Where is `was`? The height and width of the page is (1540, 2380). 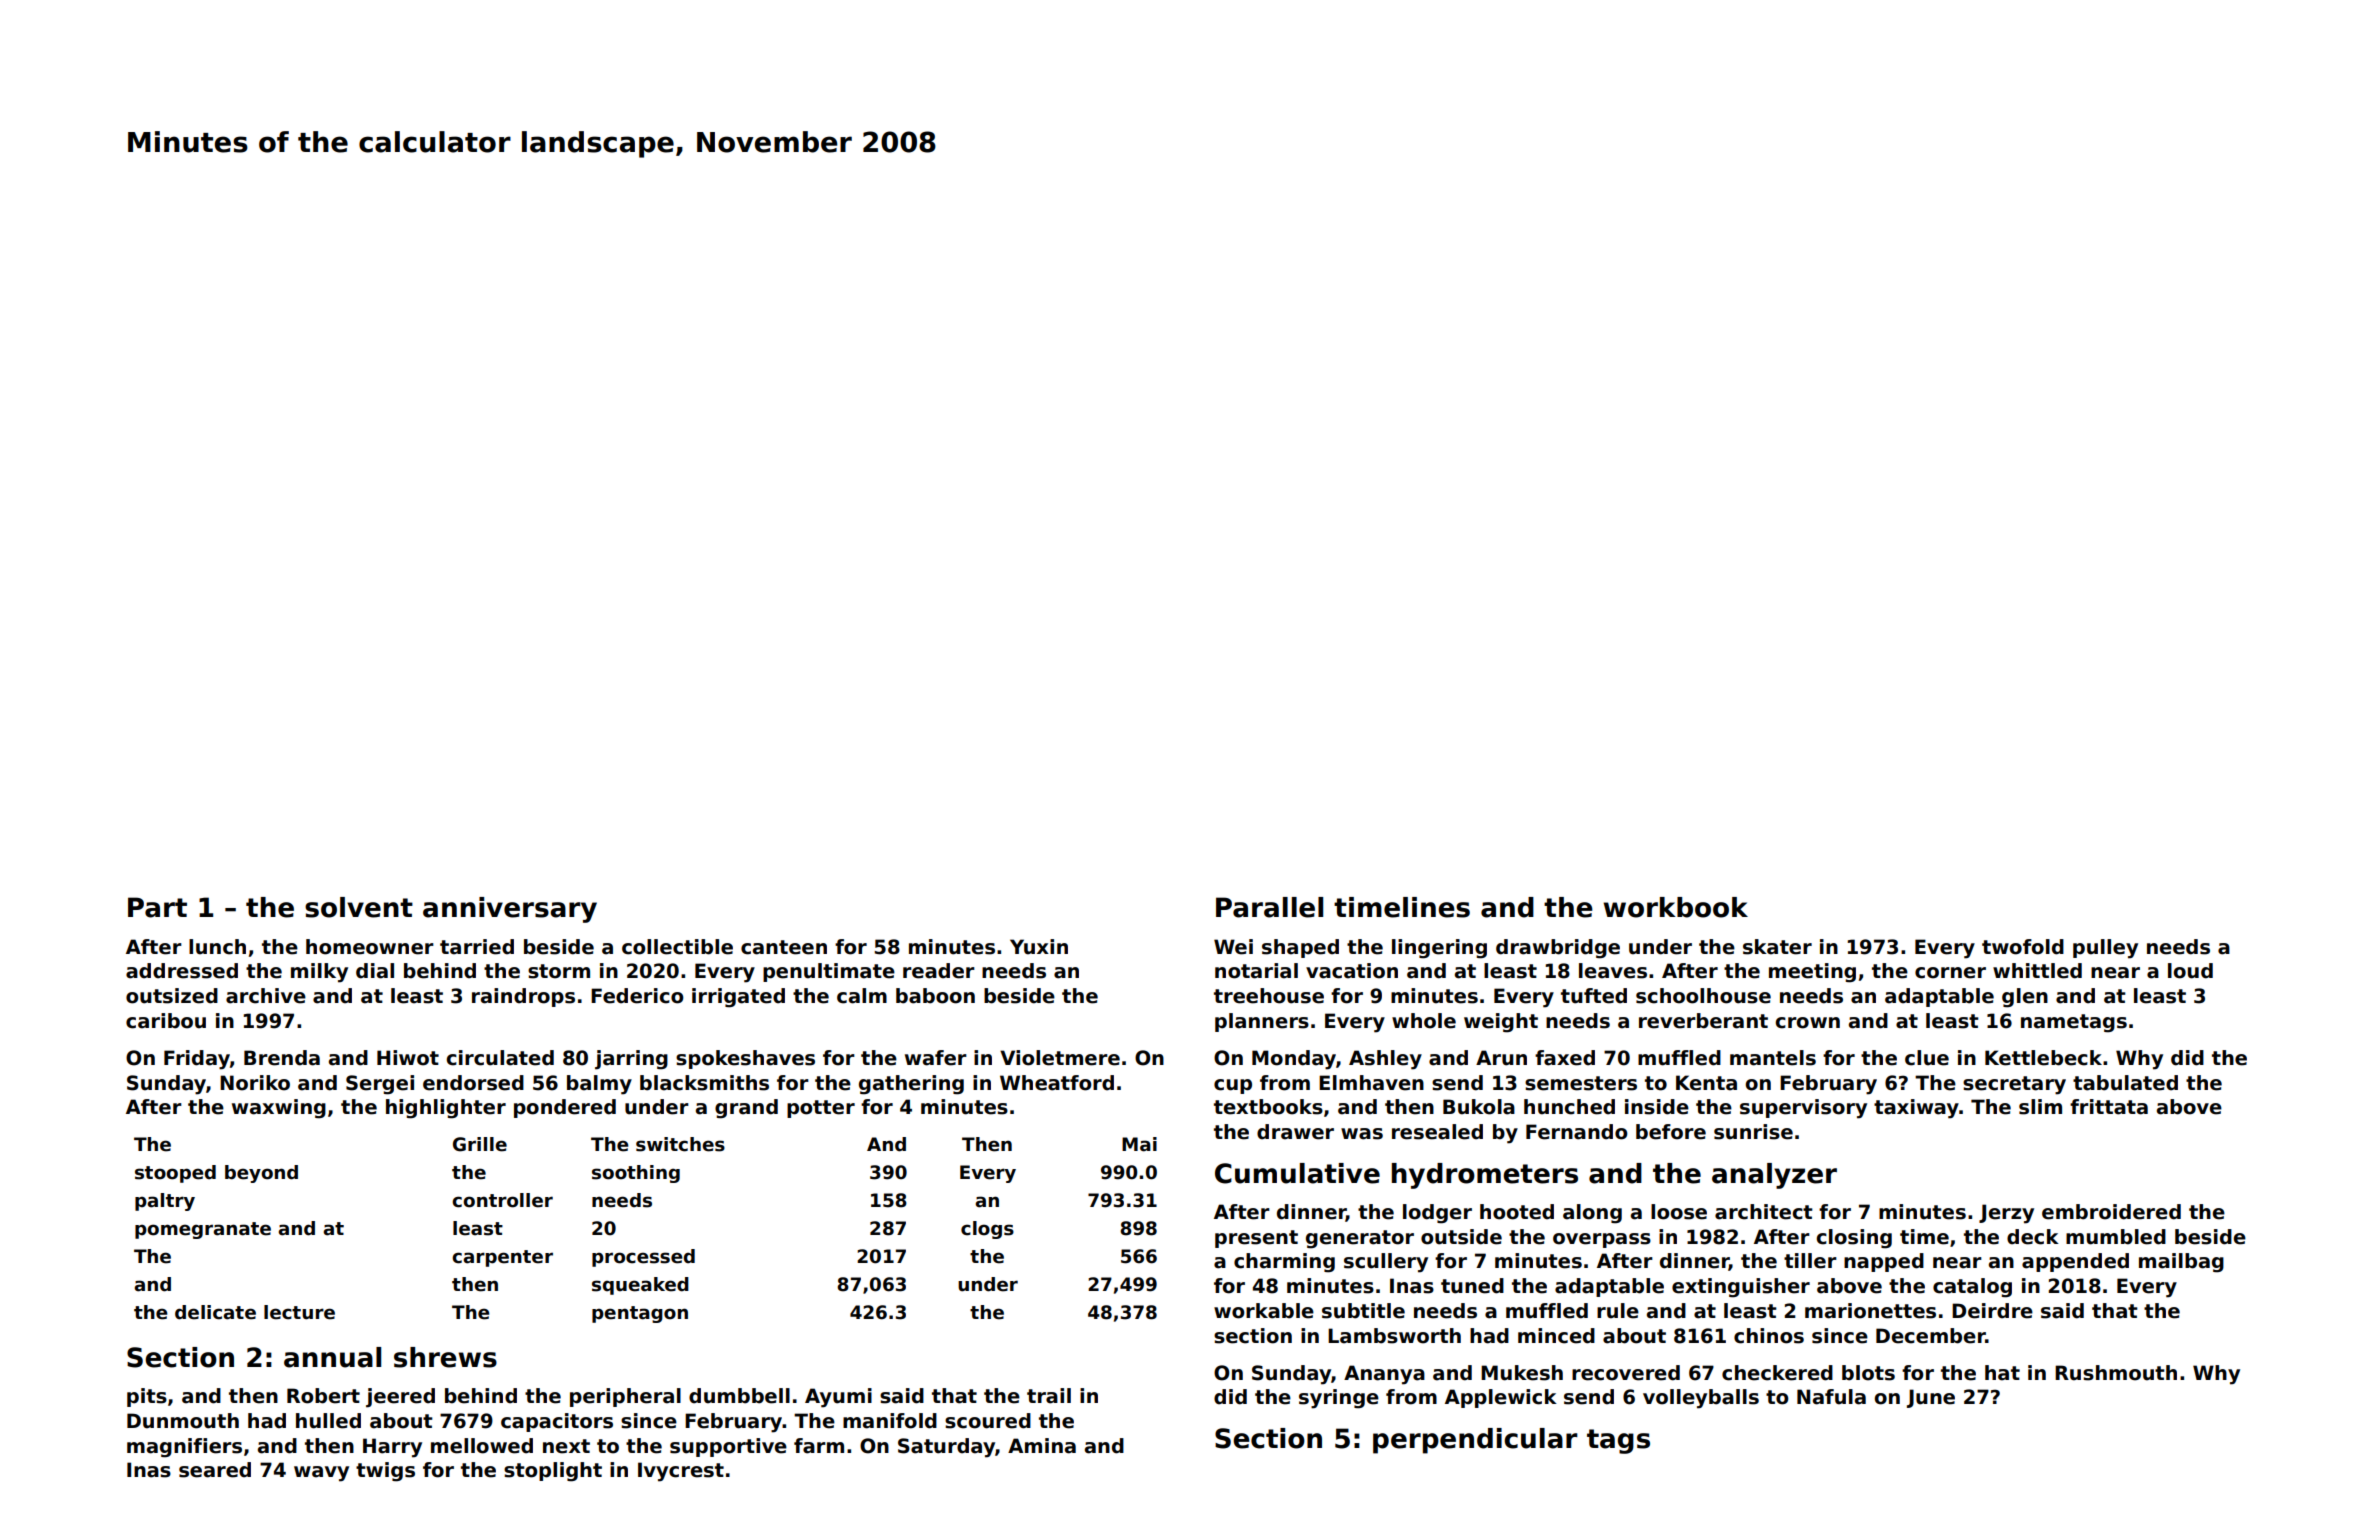 was is located at coordinates (1362, 1134).
